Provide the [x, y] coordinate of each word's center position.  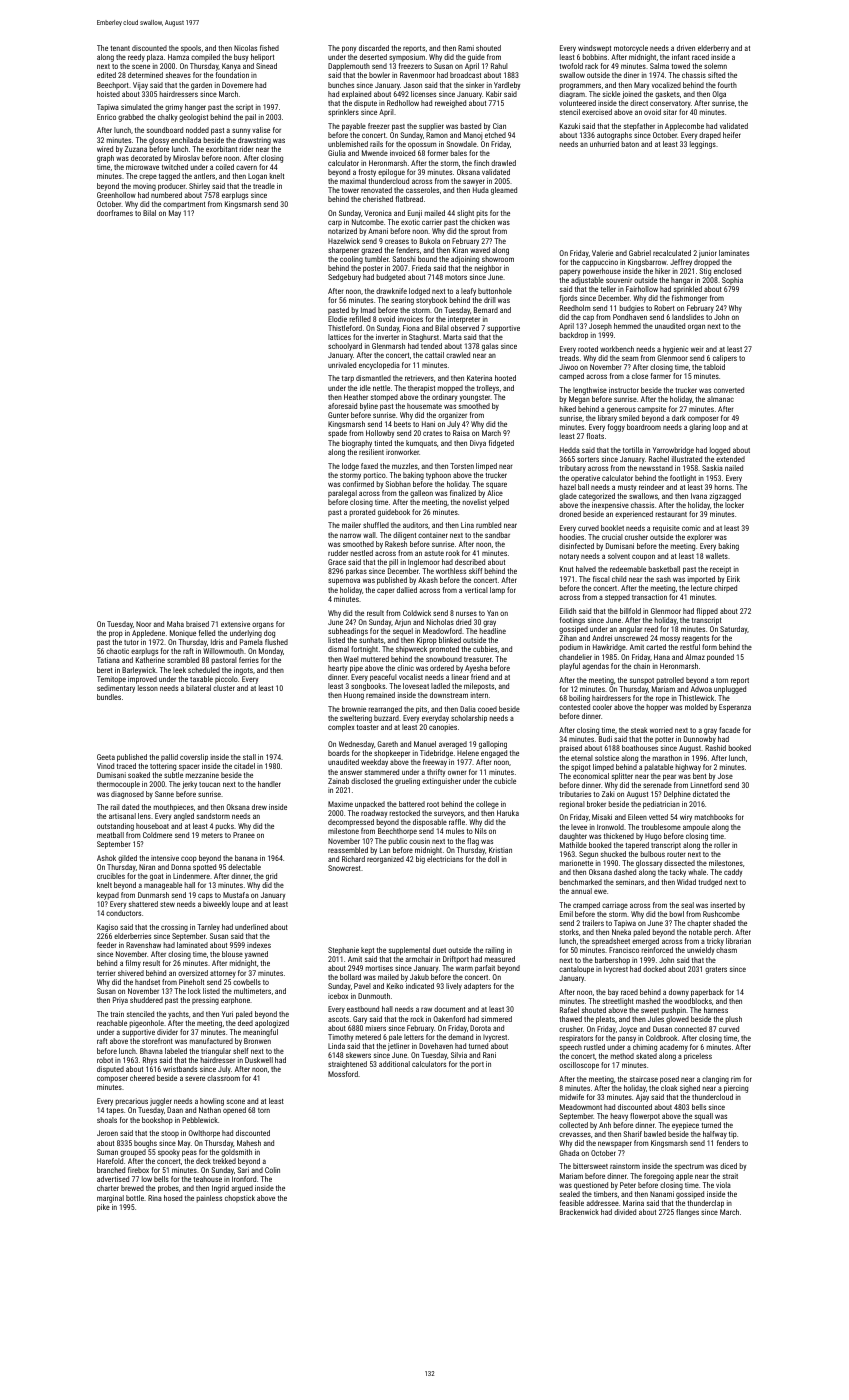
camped [571, 377]
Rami [466, 48]
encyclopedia [379, 366]
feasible [572, 1203]
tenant [120, 48]
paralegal [342, 494]
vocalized [666, 85]
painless [209, 1199]
